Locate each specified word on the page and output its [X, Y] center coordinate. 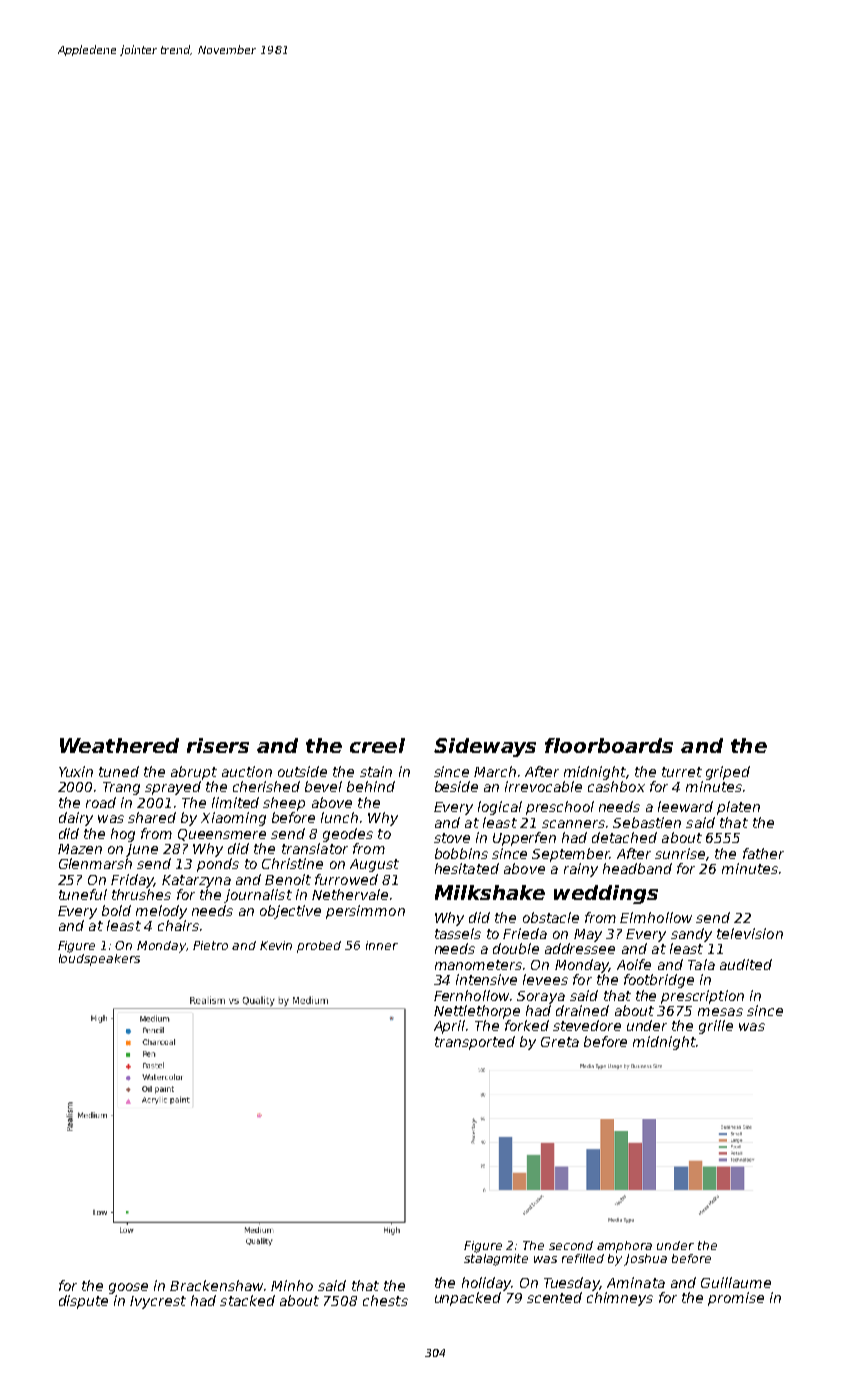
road [101, 802]
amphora [624, 1247]
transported [475, 1043]
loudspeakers [99, 960]
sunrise [680, 853]
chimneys [620, 1299]
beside [456, 786]
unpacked [468, 1299]
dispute [83, 1302]
